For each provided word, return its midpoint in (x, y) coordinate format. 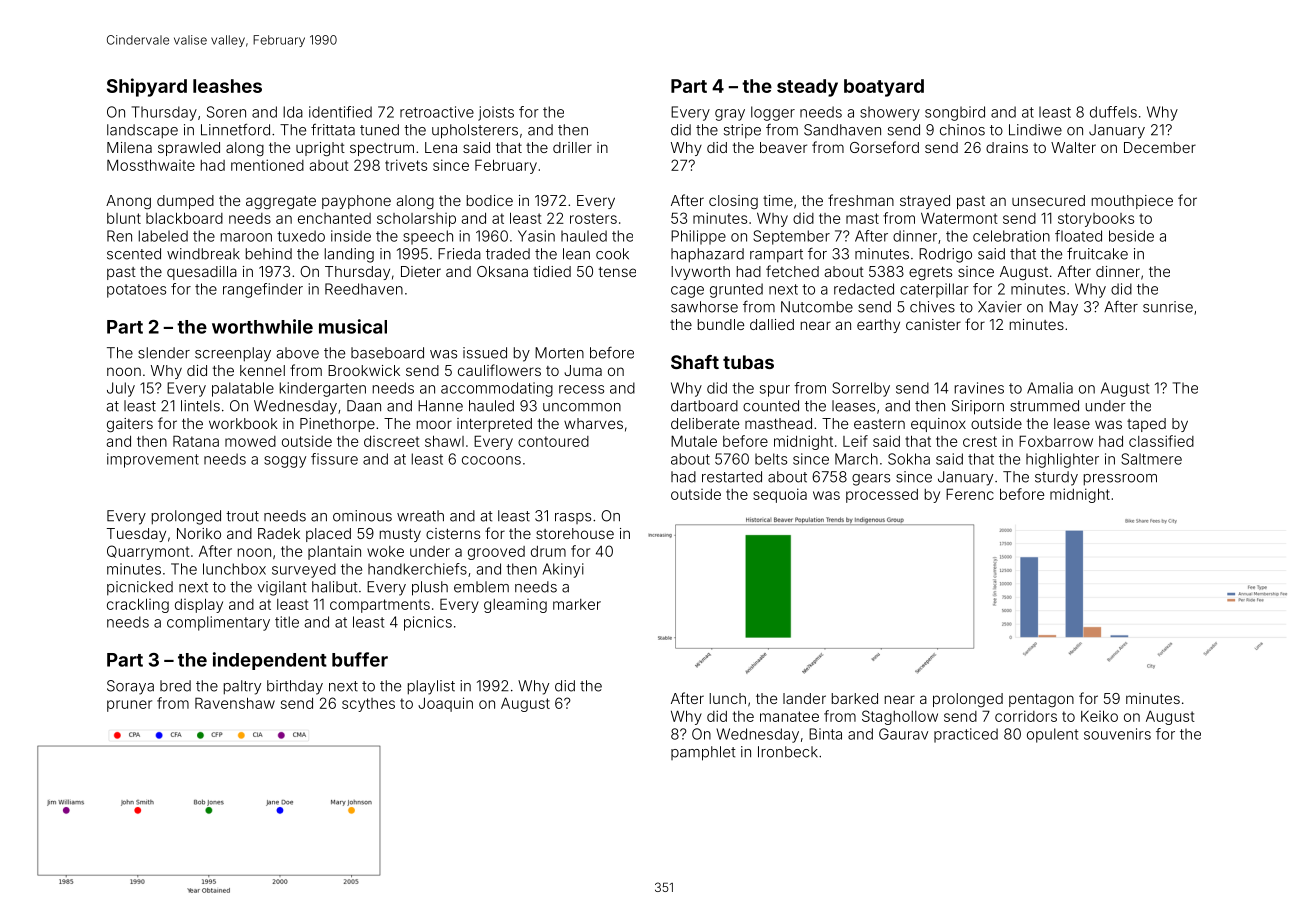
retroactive (437, 112)
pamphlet (703, 753)
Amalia (1050, 388)
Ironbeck (788, 752)
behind (269, 254)
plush (430, 588)
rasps (573, 518)
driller (572, 147)
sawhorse (704, 307)
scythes (368, 705)
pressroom (1120, 480)
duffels (1113, 112)
